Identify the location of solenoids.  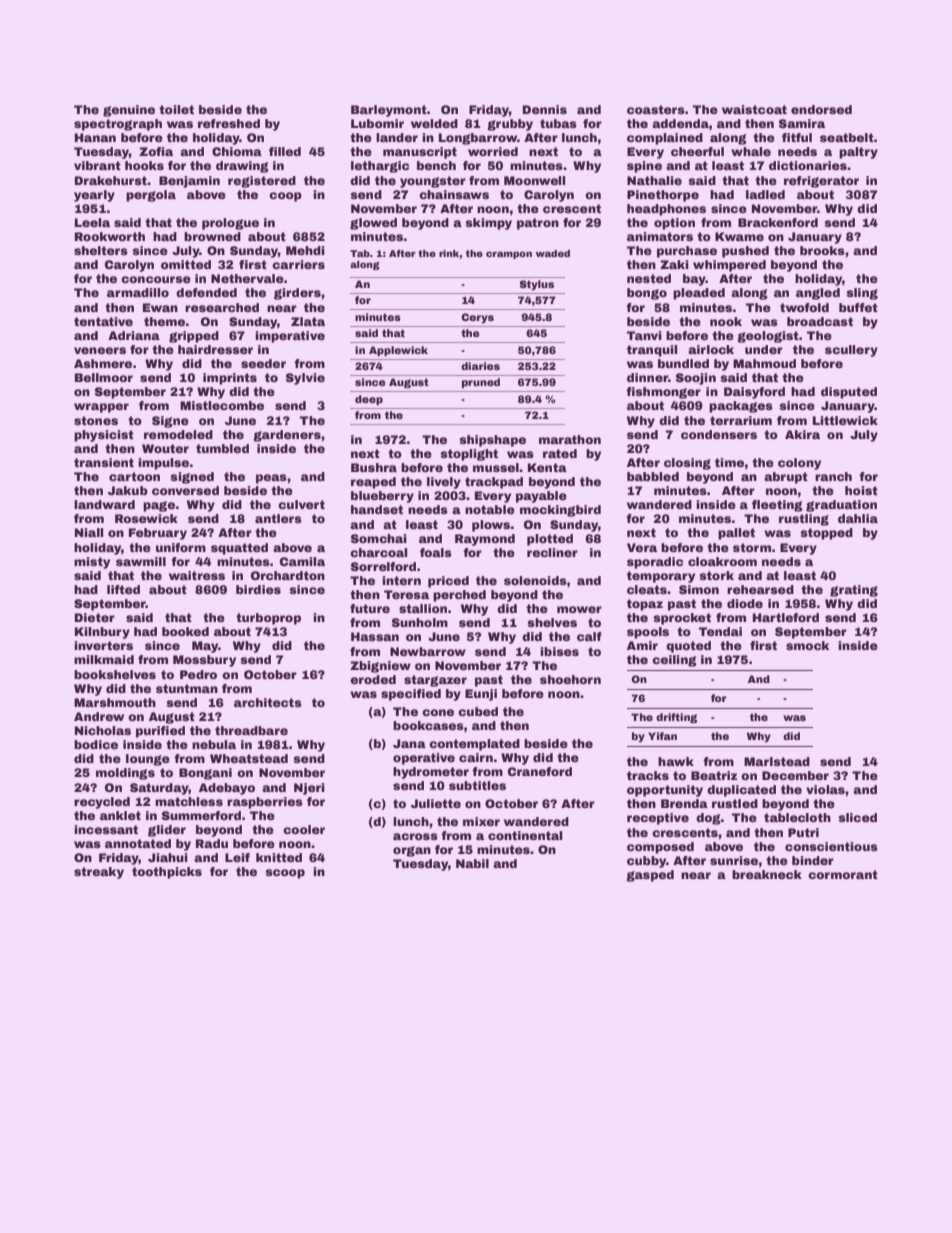
(535, 580).
